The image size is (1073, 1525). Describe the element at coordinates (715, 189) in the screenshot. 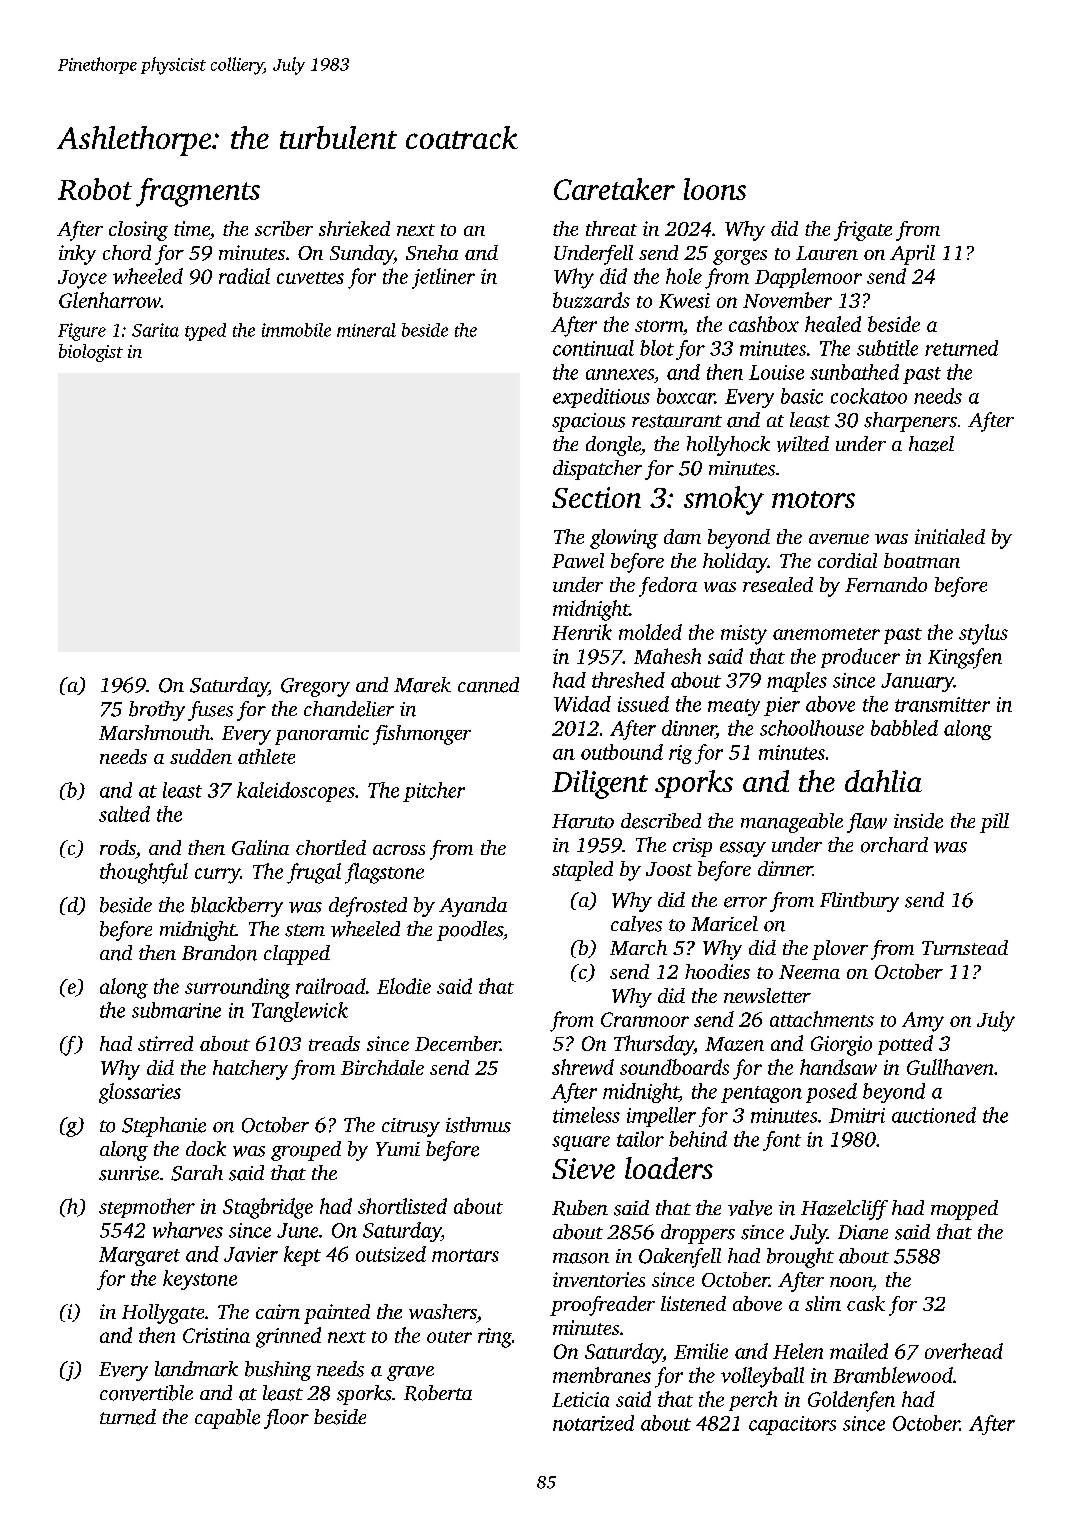

I see `loons` at that location.
